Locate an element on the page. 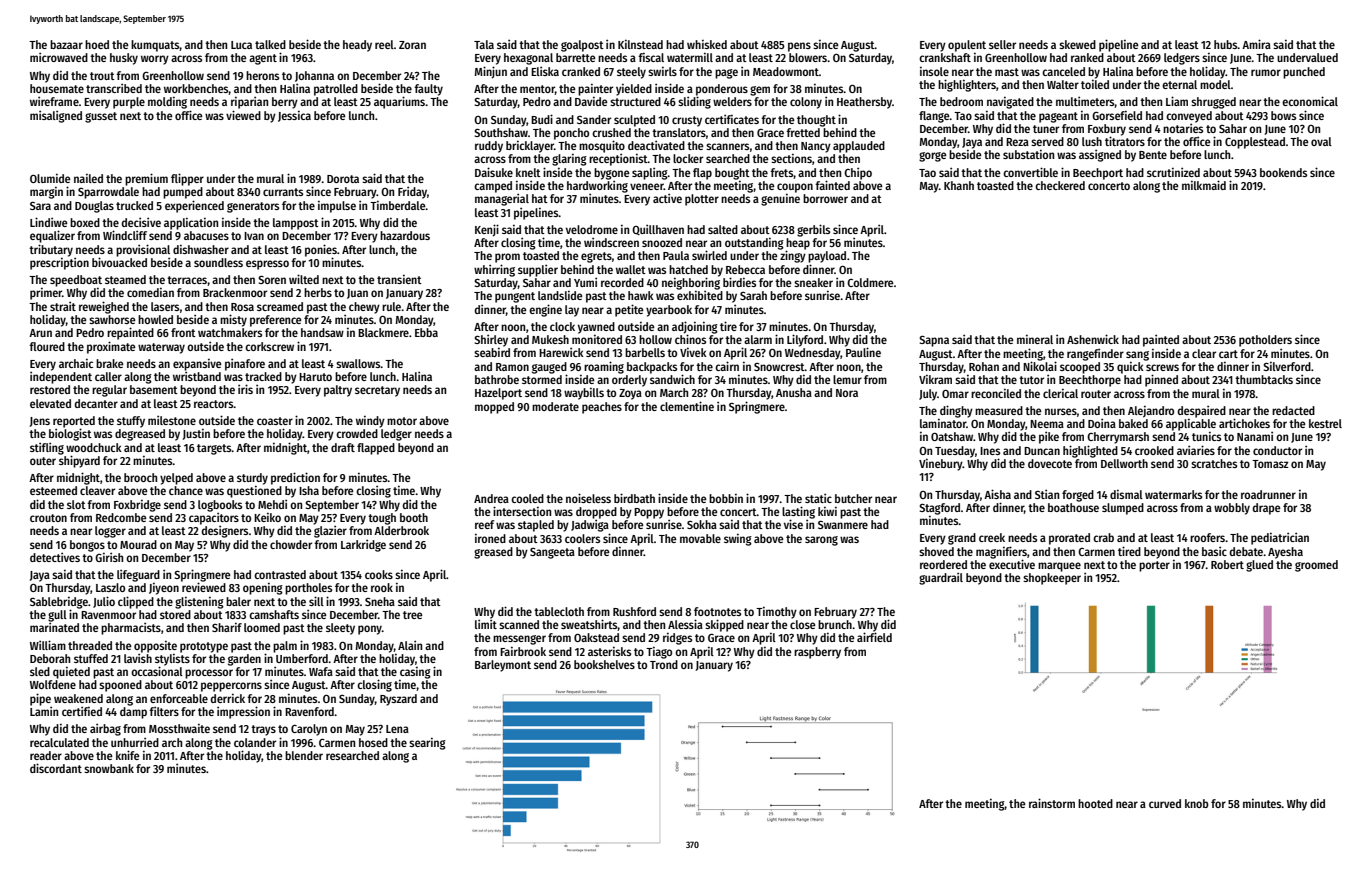 The image size is (1372, 887). pinned is located at coordinates (1161, 380).
